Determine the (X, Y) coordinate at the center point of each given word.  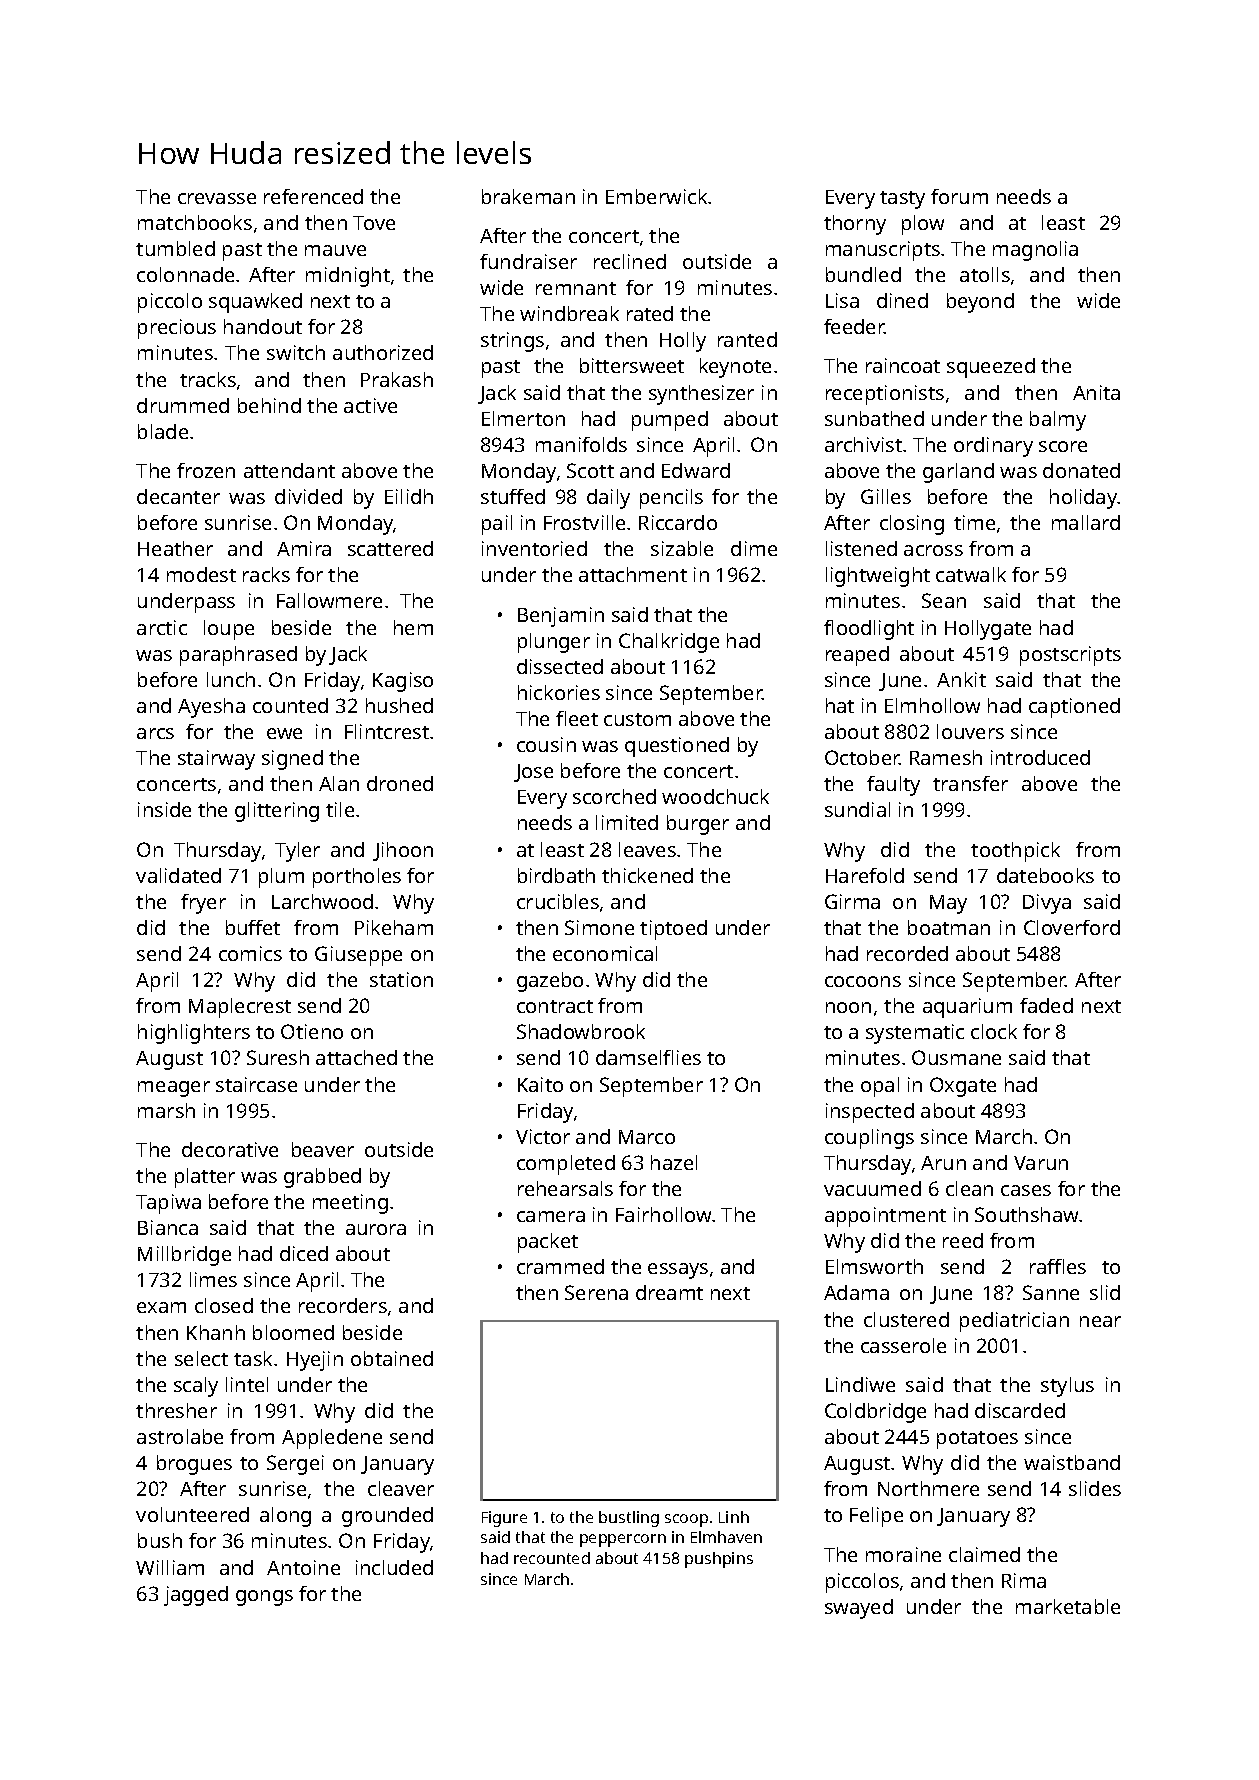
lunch (231, 679)
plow (923, 225)
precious (177, 329)
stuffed (513, 496)
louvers (970, 731)
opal (880, 1087)
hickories (559, 692)
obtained (392, 1358)
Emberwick (657, 196)
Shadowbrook (581, 1031)
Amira (304, 548)
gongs (264, 1598)
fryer (203, 904)
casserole (903, 1345)
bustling (629, 1519)
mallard (1086, 522)
